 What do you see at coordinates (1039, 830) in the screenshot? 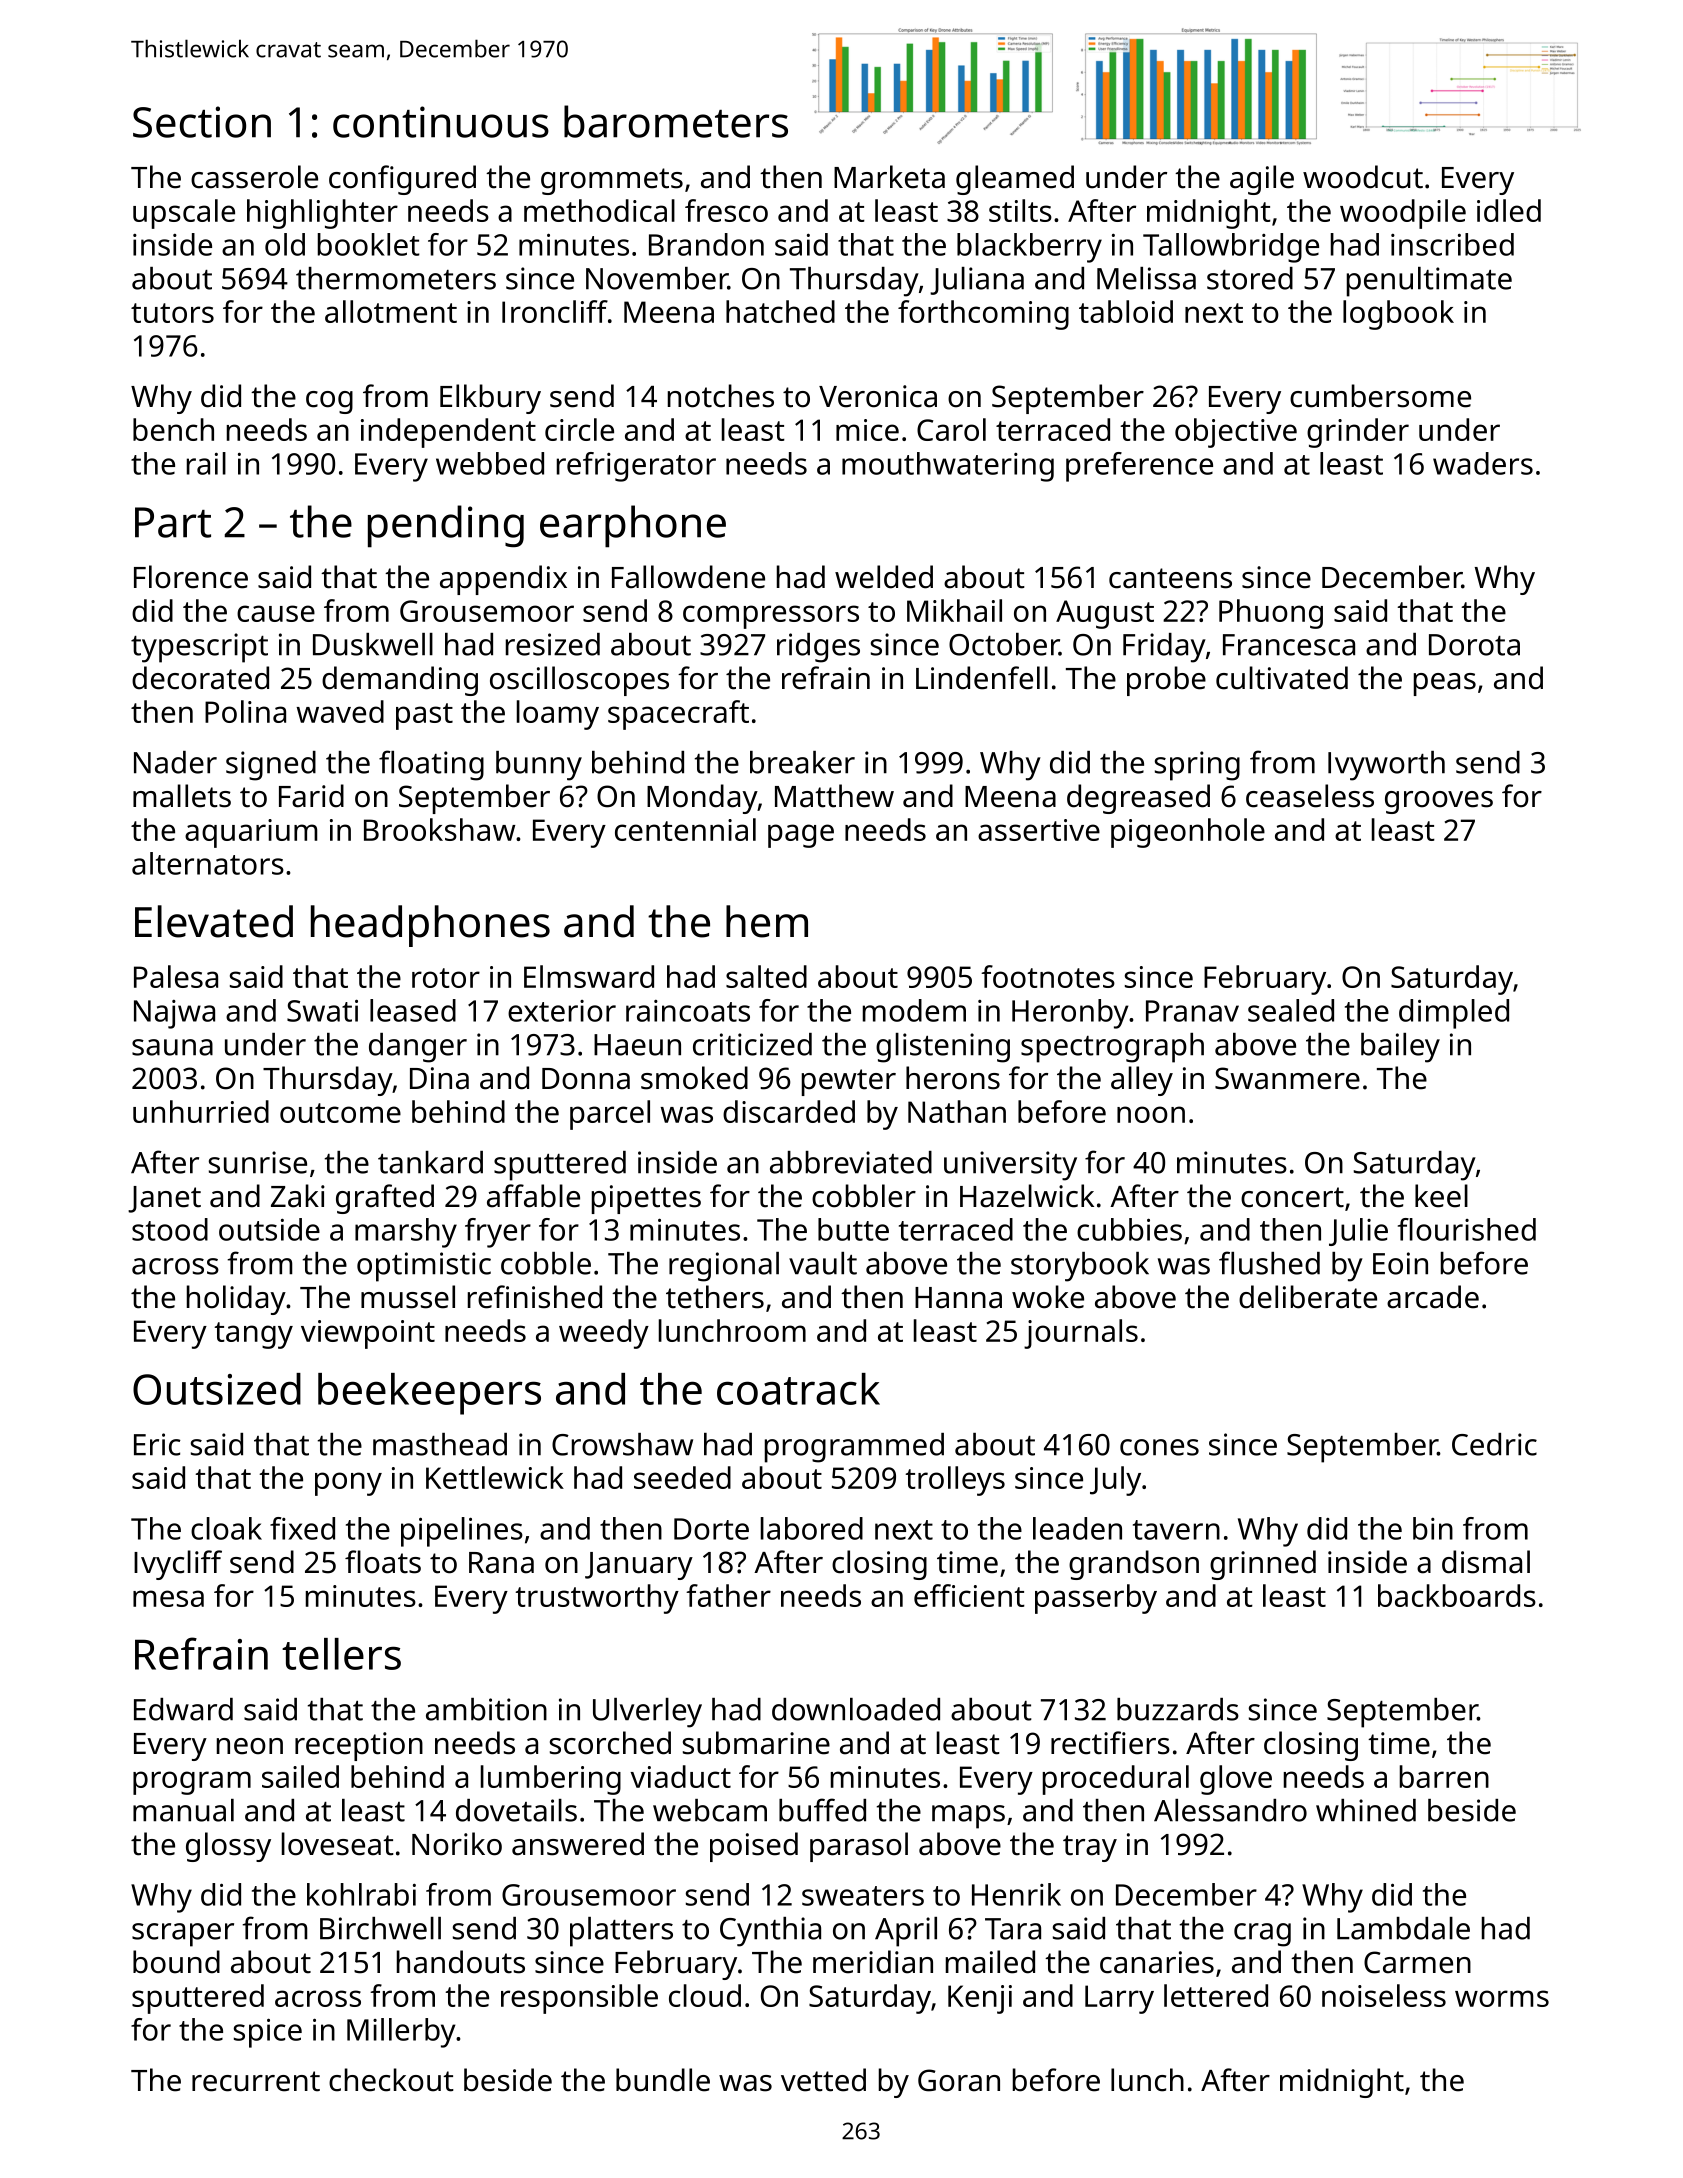
I see `assertive` at bounding box center [1039, 830].
